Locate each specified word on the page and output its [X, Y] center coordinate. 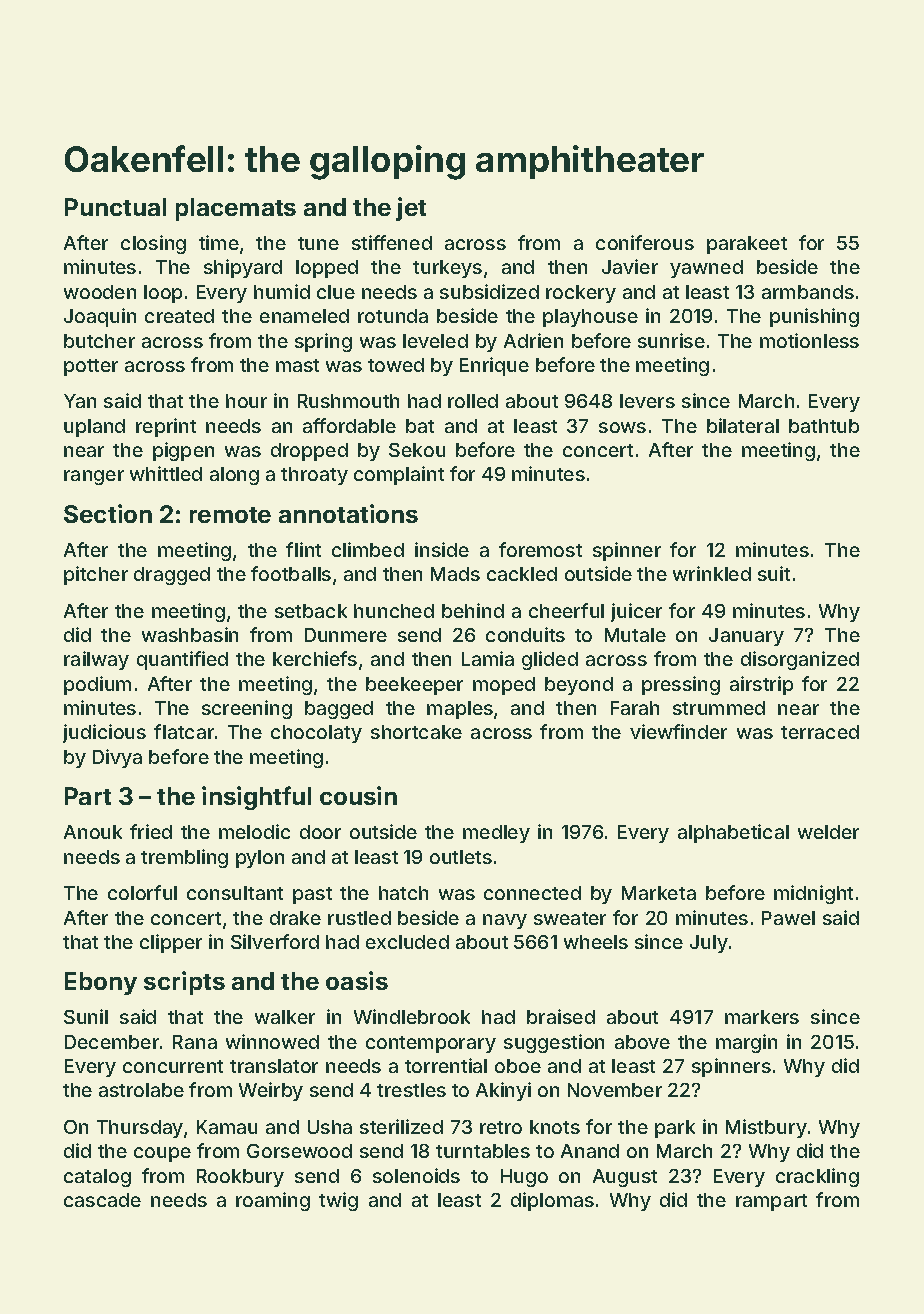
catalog [97, 1178]
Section [108, 513]
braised [561, 1016]
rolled [473, 401]
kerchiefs [315, 658]
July [709, 944]
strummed [719, 708]
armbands [808, 292]
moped [504, 686]
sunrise [671, 340]
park [675, 1129]
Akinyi [503, 1091]
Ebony [101, 983]
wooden [100, 292]
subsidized [489, 291]
